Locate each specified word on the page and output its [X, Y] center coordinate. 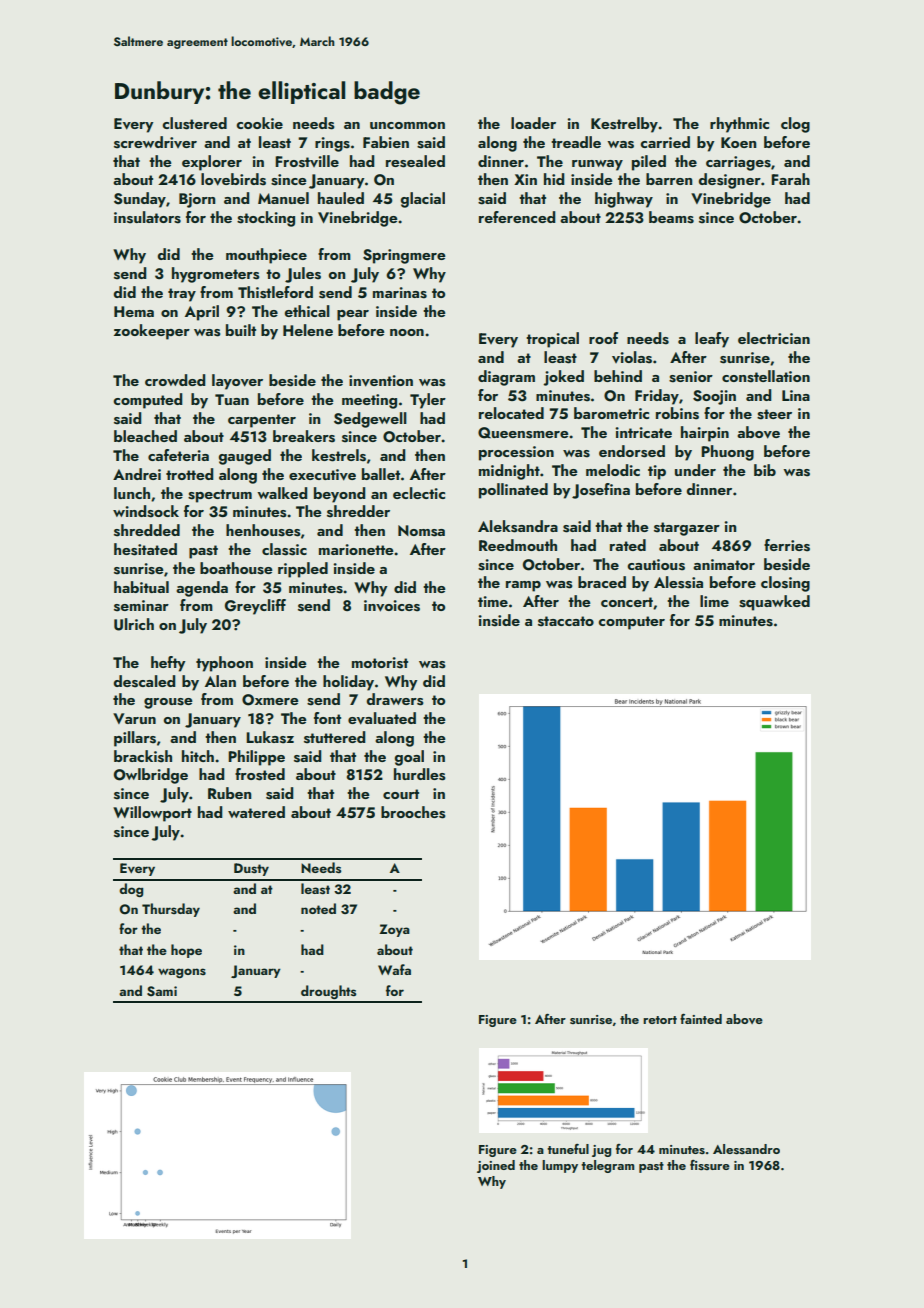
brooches [413, 812]
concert [627, 602]
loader [533, 123]
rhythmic [739, 125]
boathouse [236, 568]
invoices [392, 606]
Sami [162, 991]
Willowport [152, 814]
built [241, 330]
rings [332, 144]
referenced [517, 217]
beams [671, 217]
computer [631, 623]
